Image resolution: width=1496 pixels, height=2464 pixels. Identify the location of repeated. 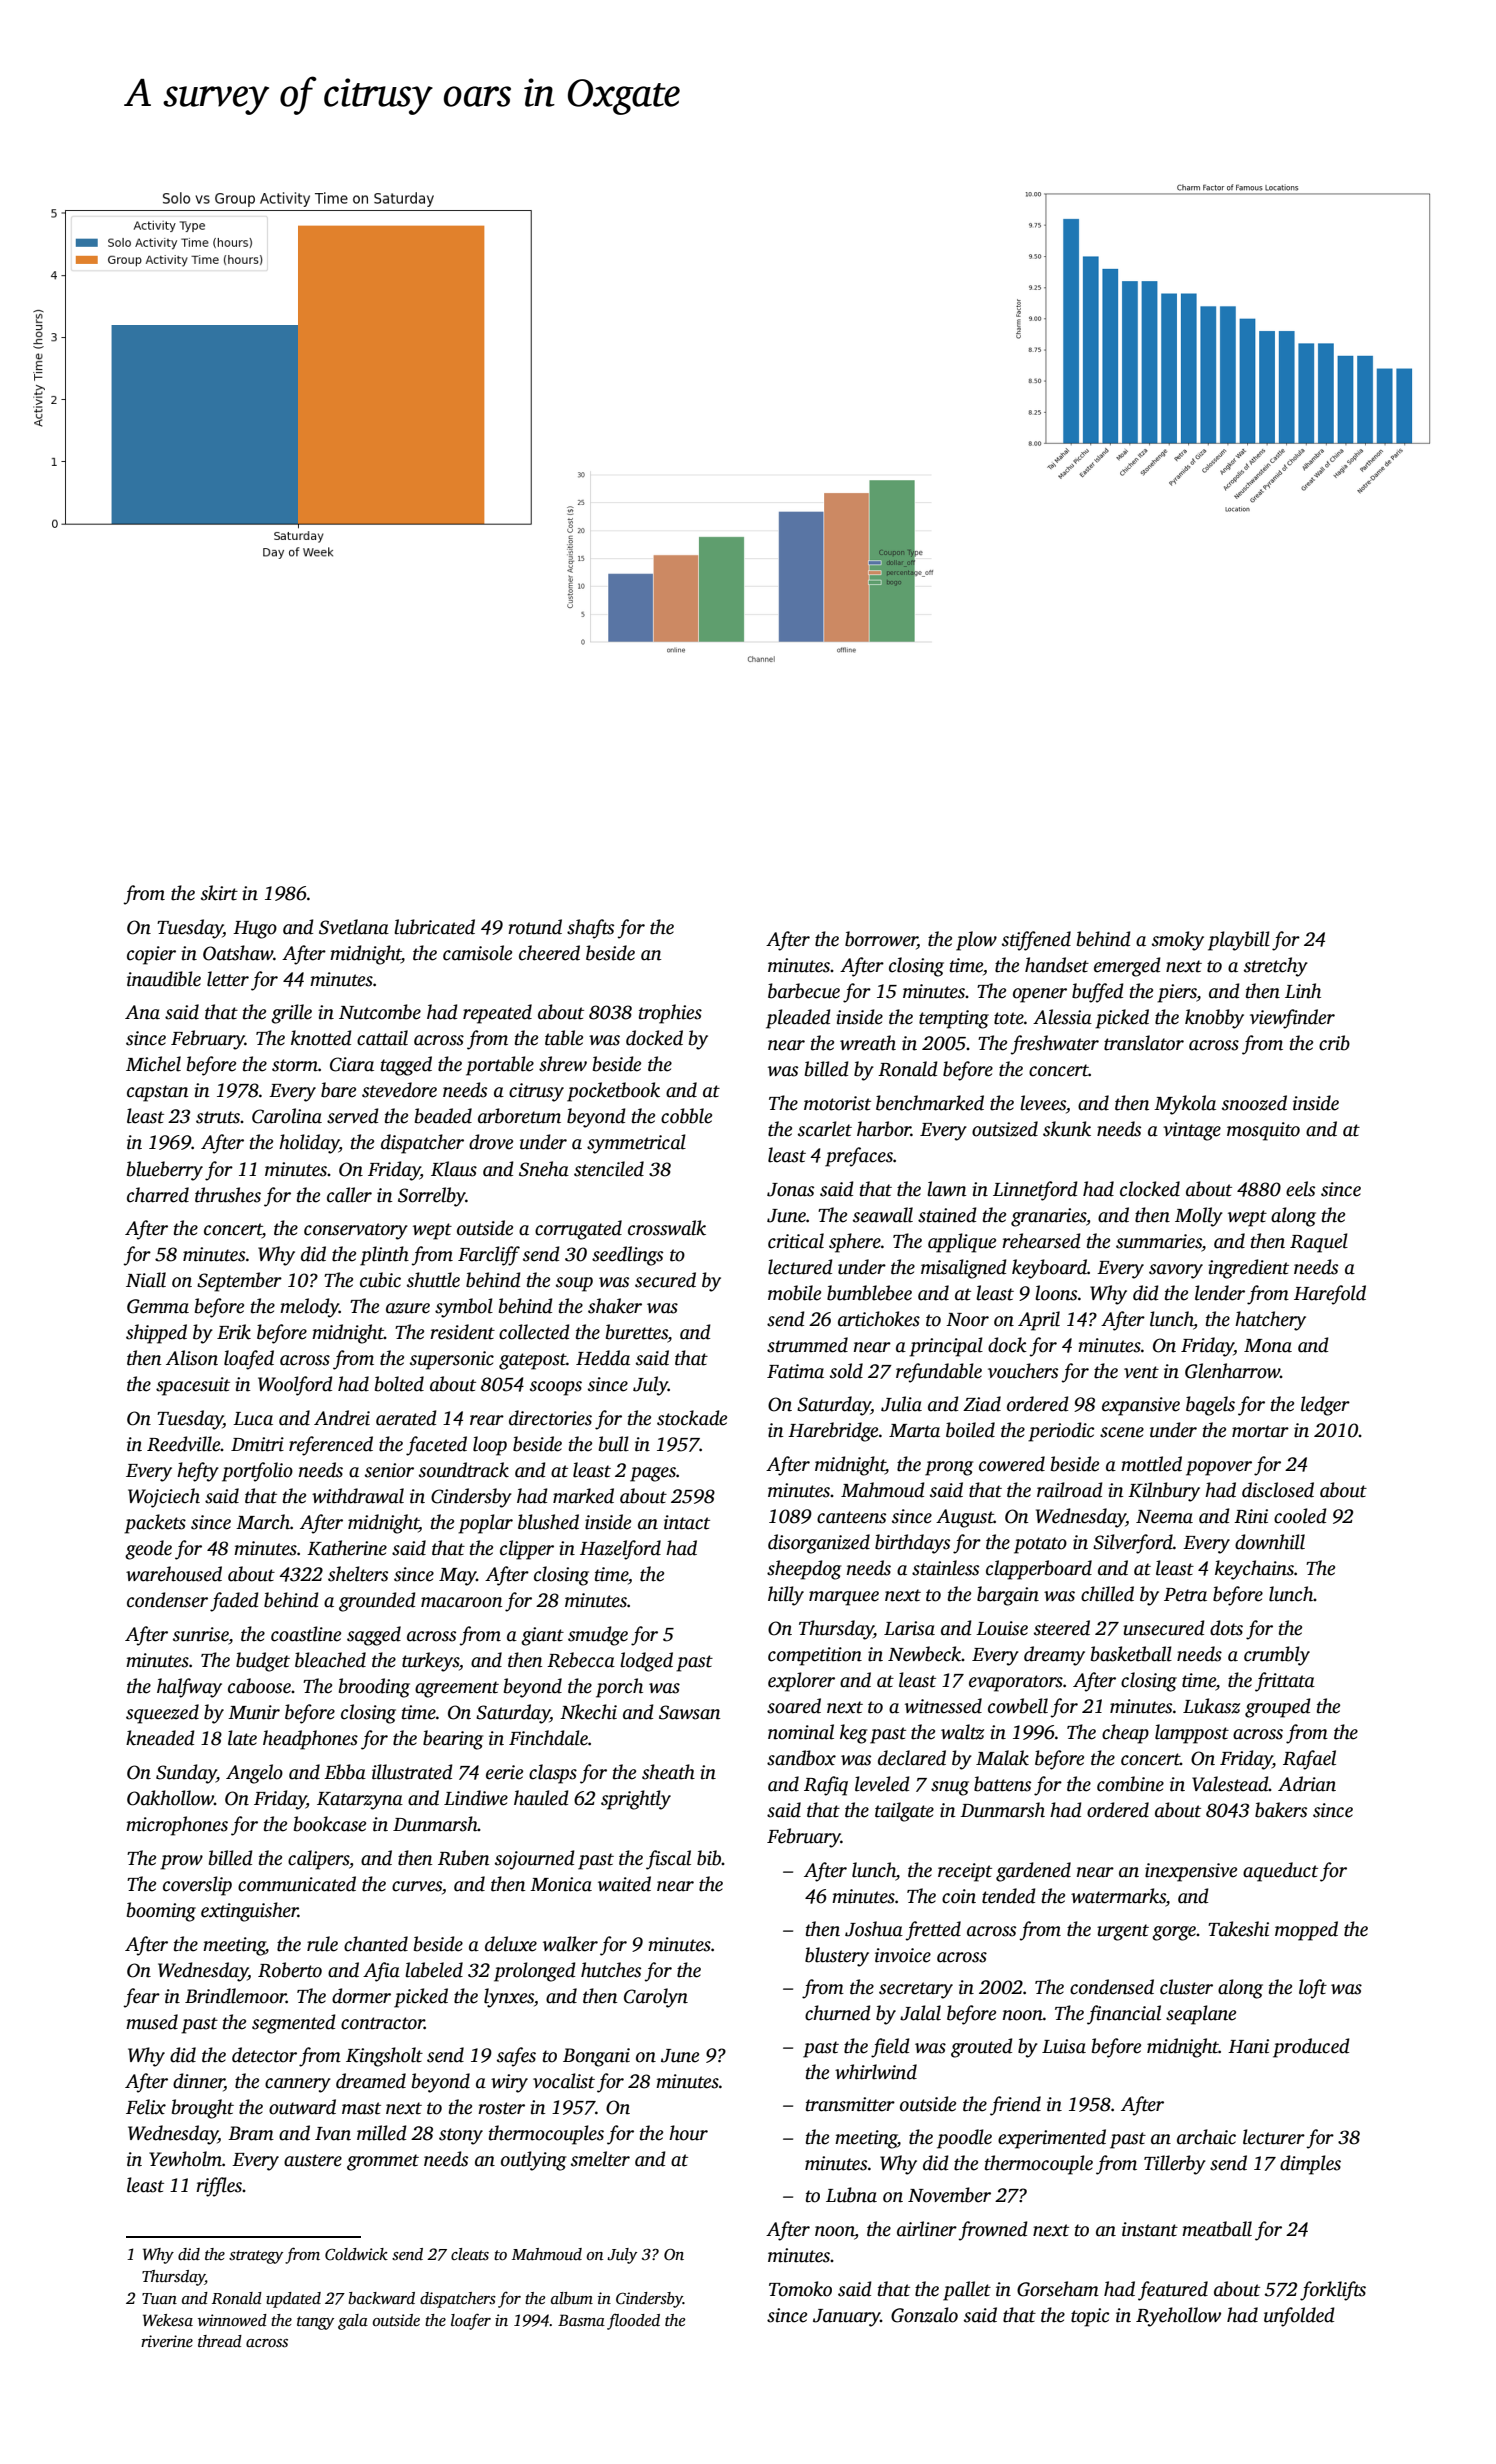
(497, 1014).
